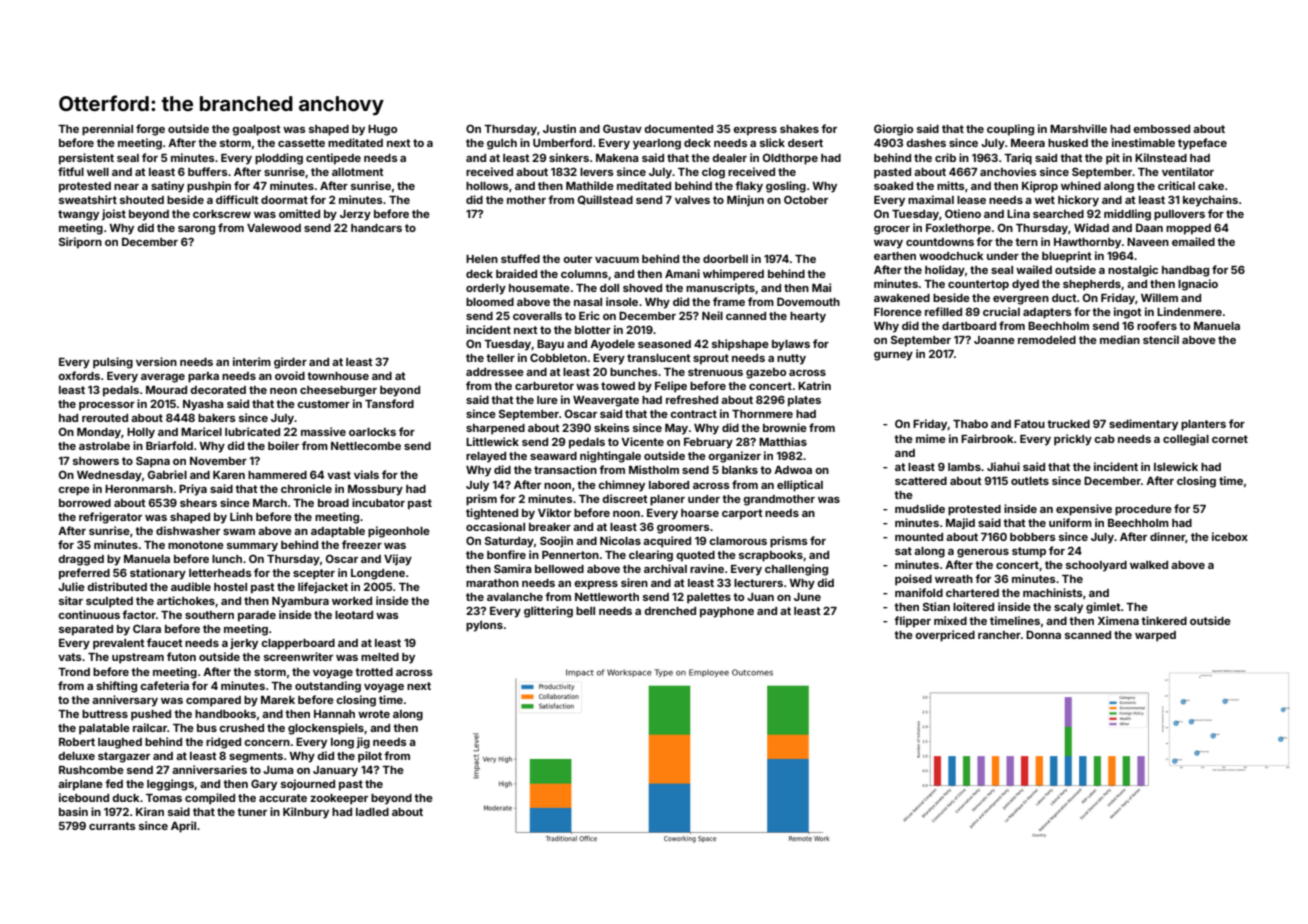 This screenshot has height=924, width=1308. What do you see at coordinates (577, 259) in the screenshot?
I see `outer` at bounding box center [577, 259].
